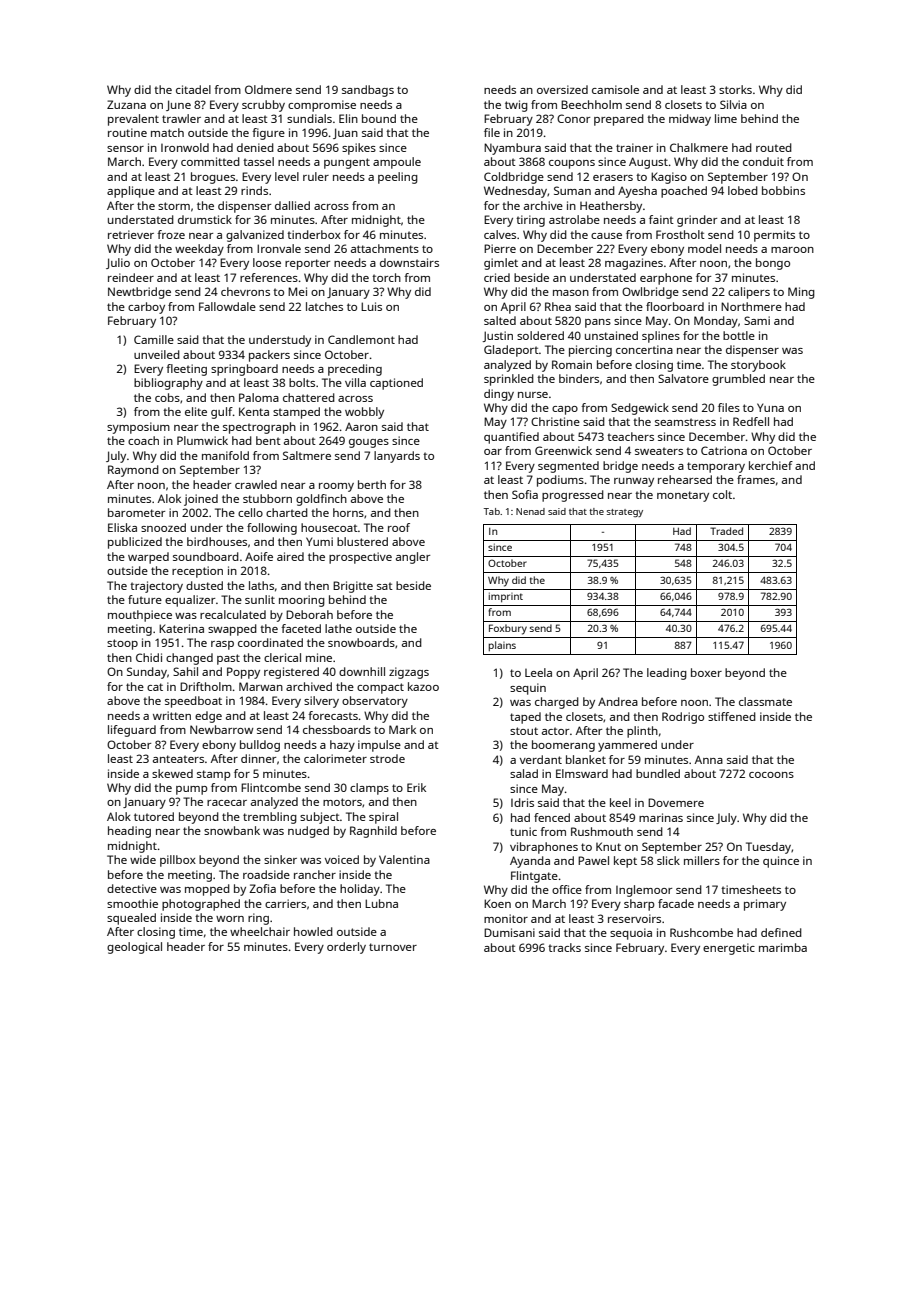 The width and height of the image is (924, 1308). What do you see at coordinates (685, 422) in the image?
I see `seamstress` at bounding box center [685, 422].
